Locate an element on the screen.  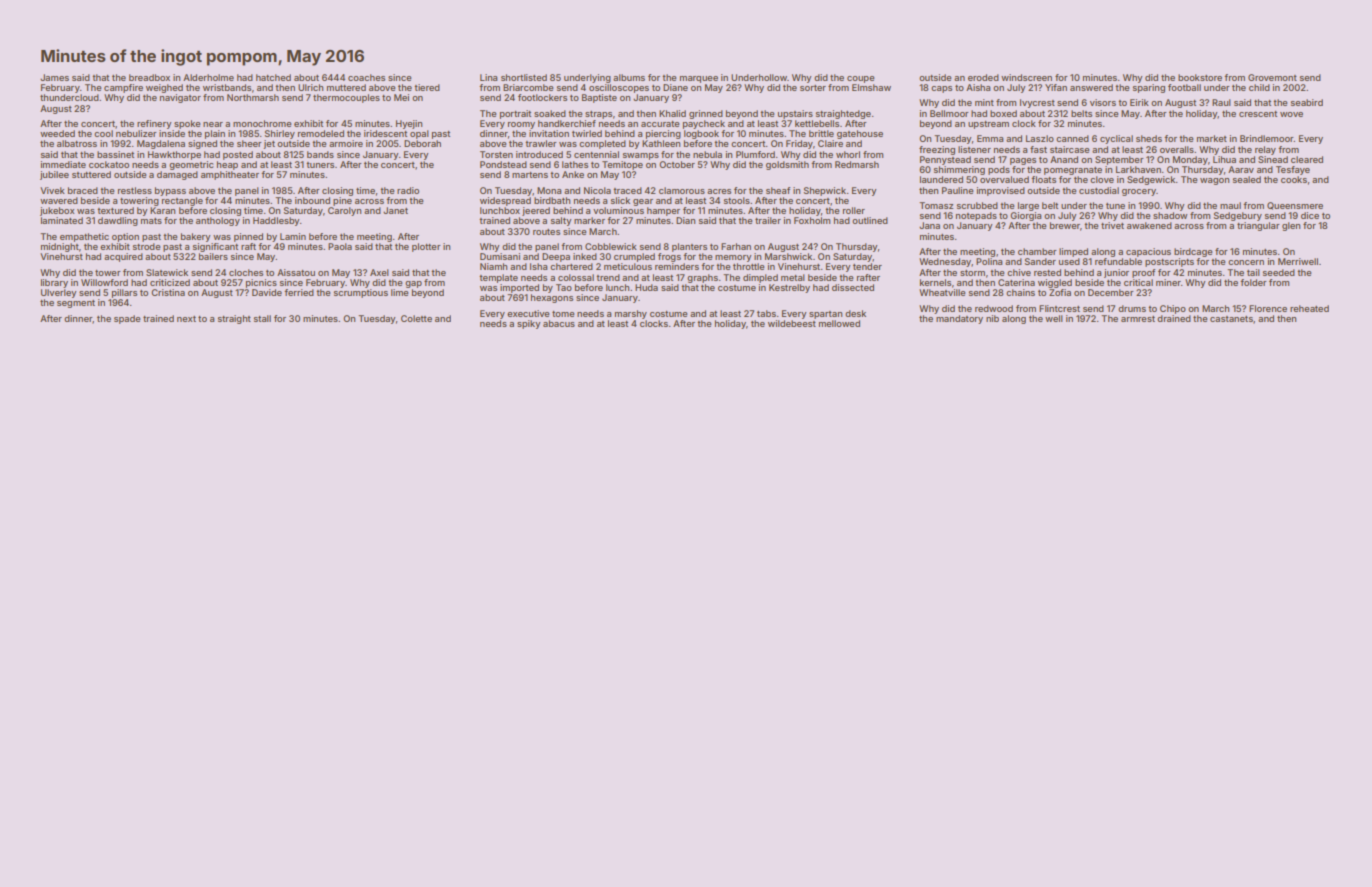
next is located at coordinates (186, 319).
